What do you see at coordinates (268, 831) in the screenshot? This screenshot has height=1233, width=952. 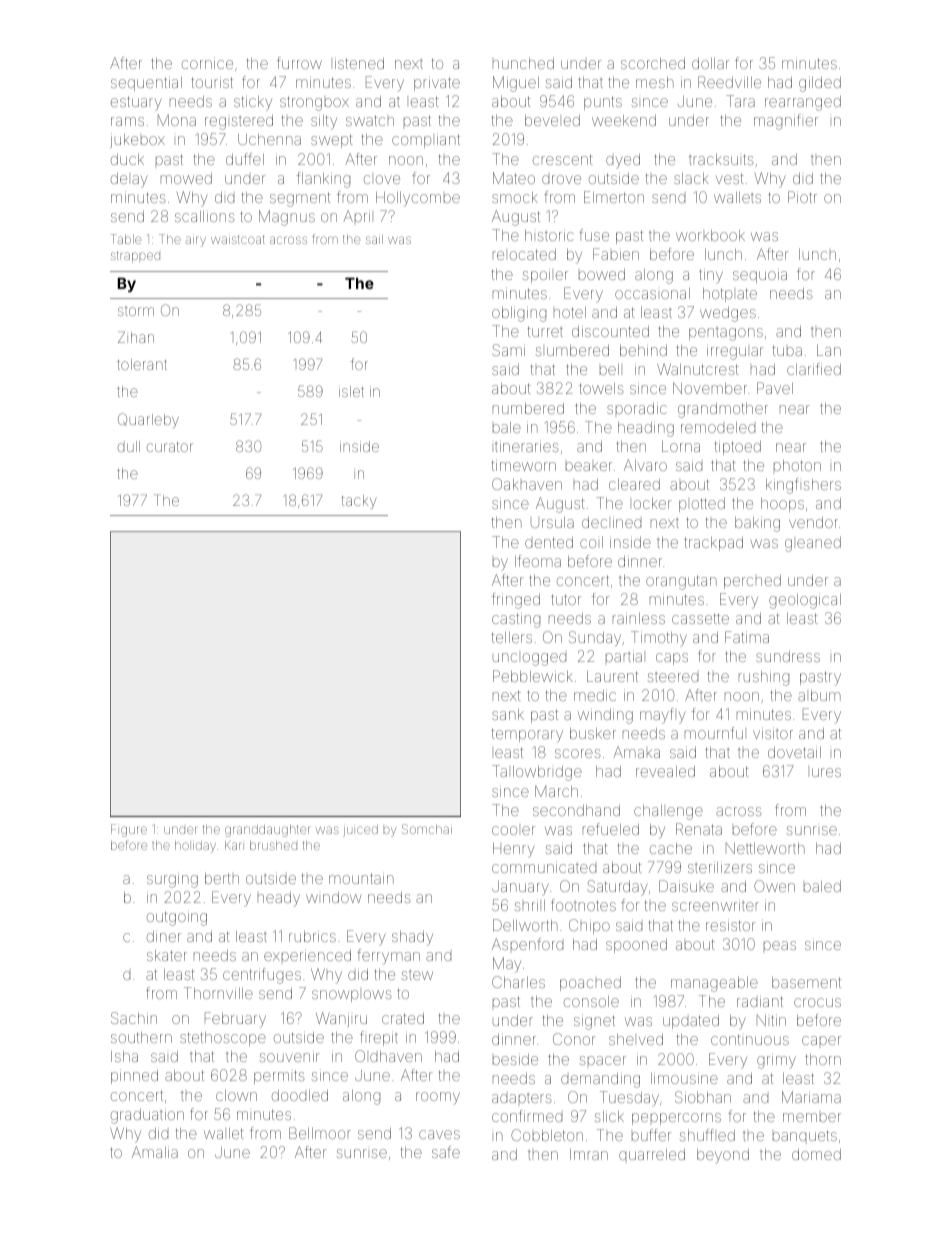 I see `granddaughter` at bounding box center [268, 831].
